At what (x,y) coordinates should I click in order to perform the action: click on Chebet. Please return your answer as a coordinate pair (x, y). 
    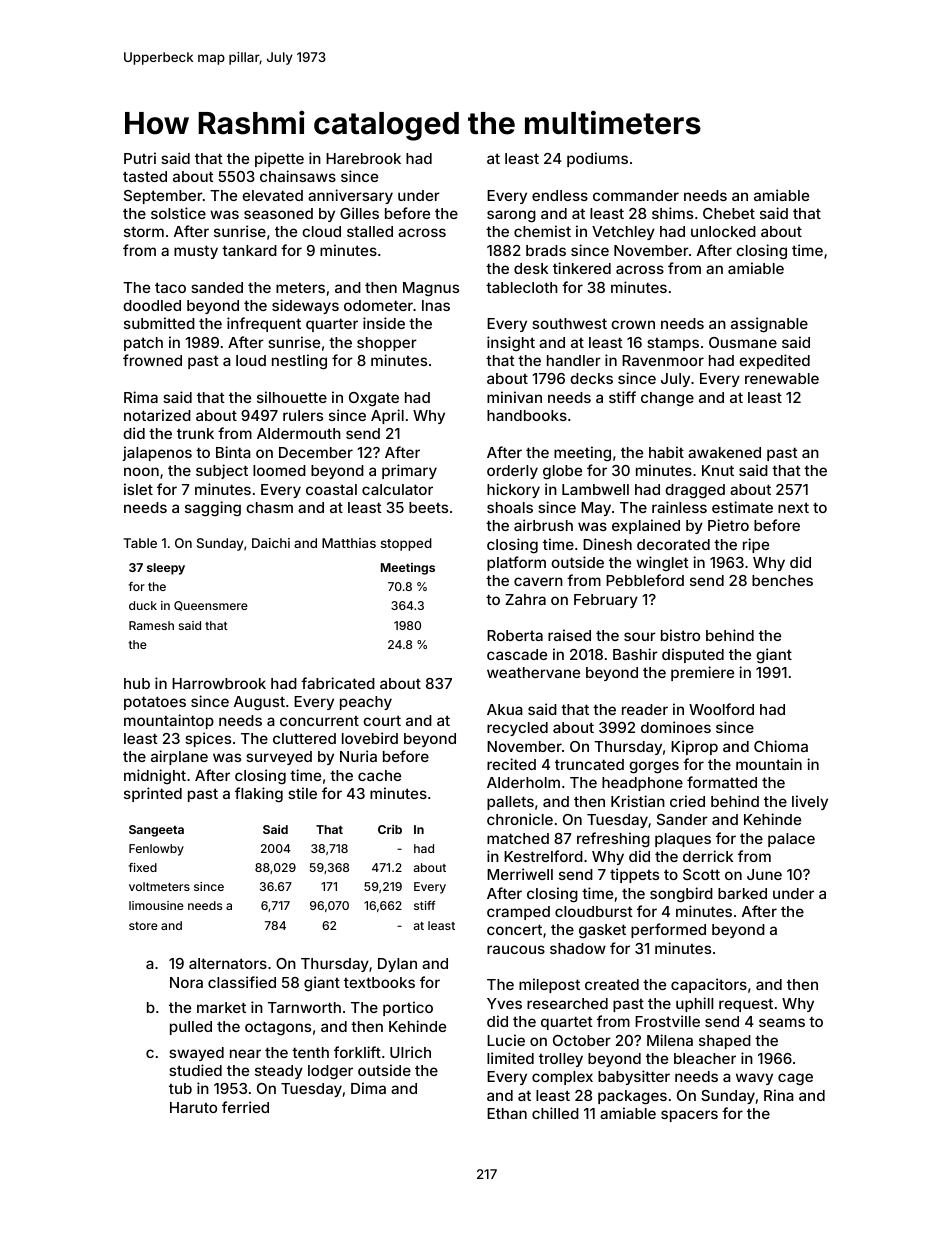
    Looking at the image, I should click on (729, 213).
